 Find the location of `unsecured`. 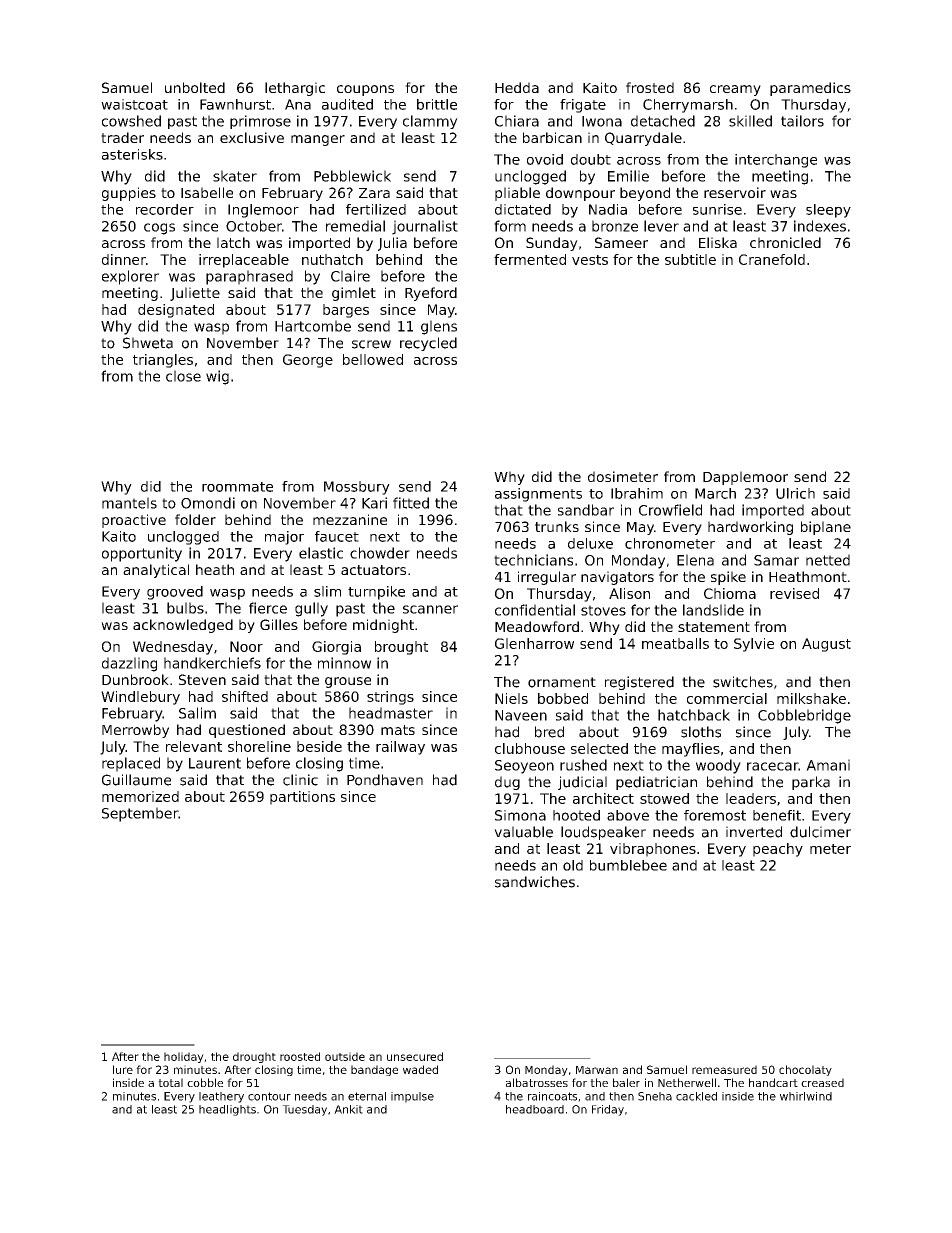

unsecured is located at coordinates (415, 1056).
